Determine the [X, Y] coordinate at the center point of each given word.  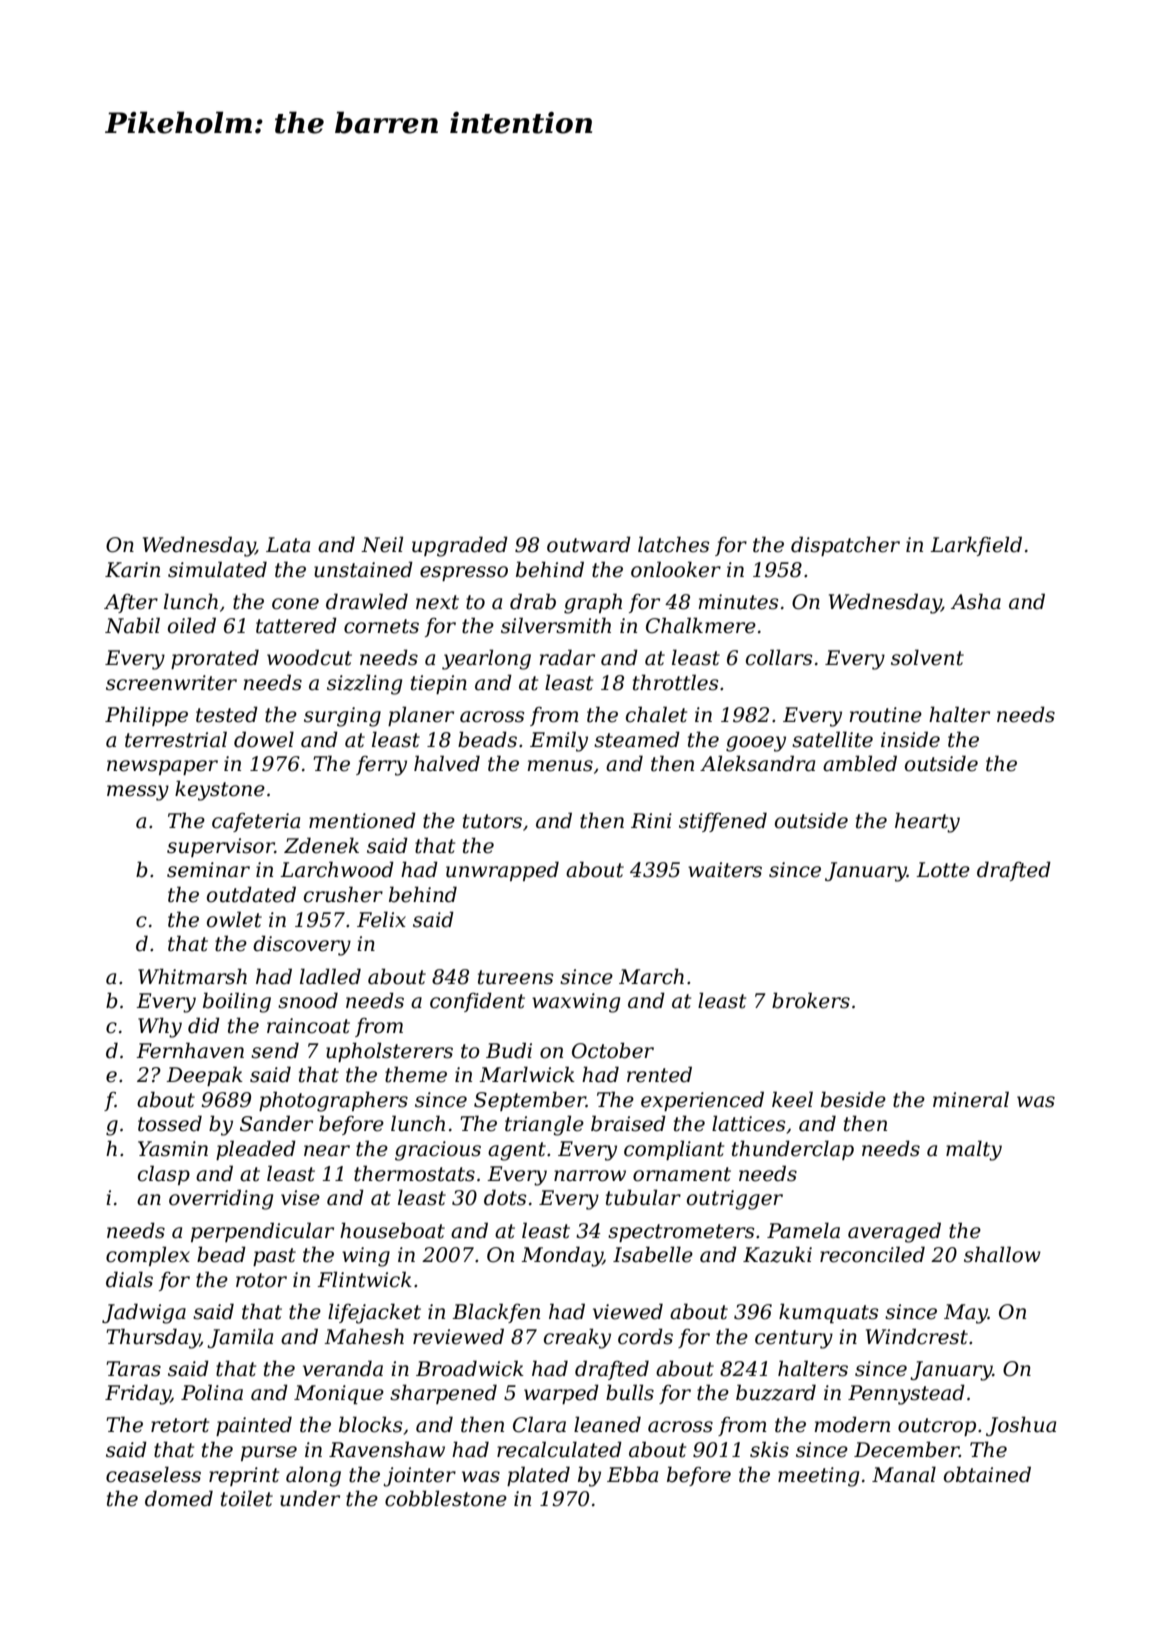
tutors [492, 821]
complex [148, 1256]
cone [295, 604]
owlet [234, 919]
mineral [971, 1099]
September [530, 1101]
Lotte [943, 870]
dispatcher [845, 546]
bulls [630, 1392]
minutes [738, 602]
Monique [339, 1394]
